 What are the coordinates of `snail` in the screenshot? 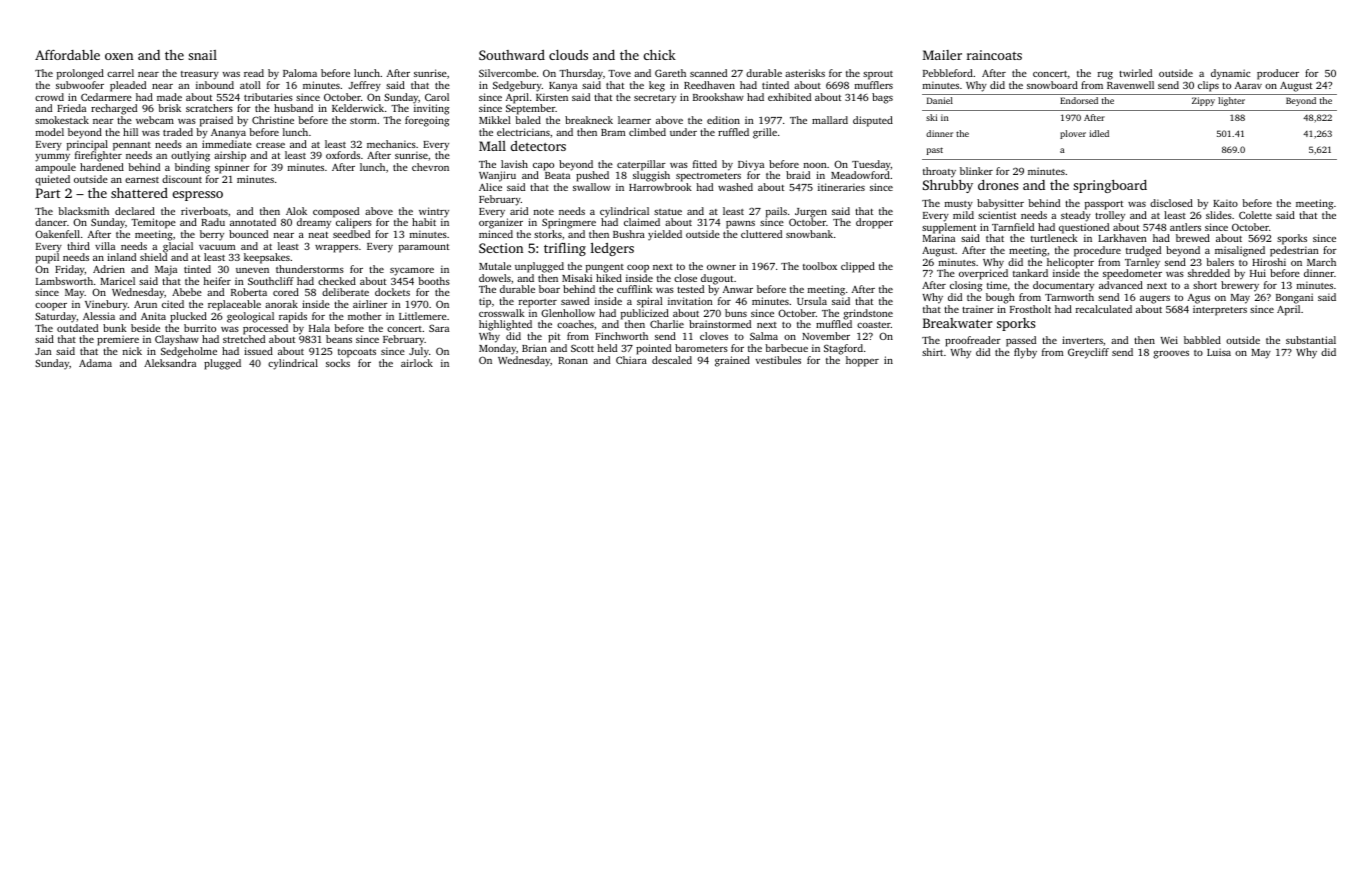 It's located at (202, 55).
